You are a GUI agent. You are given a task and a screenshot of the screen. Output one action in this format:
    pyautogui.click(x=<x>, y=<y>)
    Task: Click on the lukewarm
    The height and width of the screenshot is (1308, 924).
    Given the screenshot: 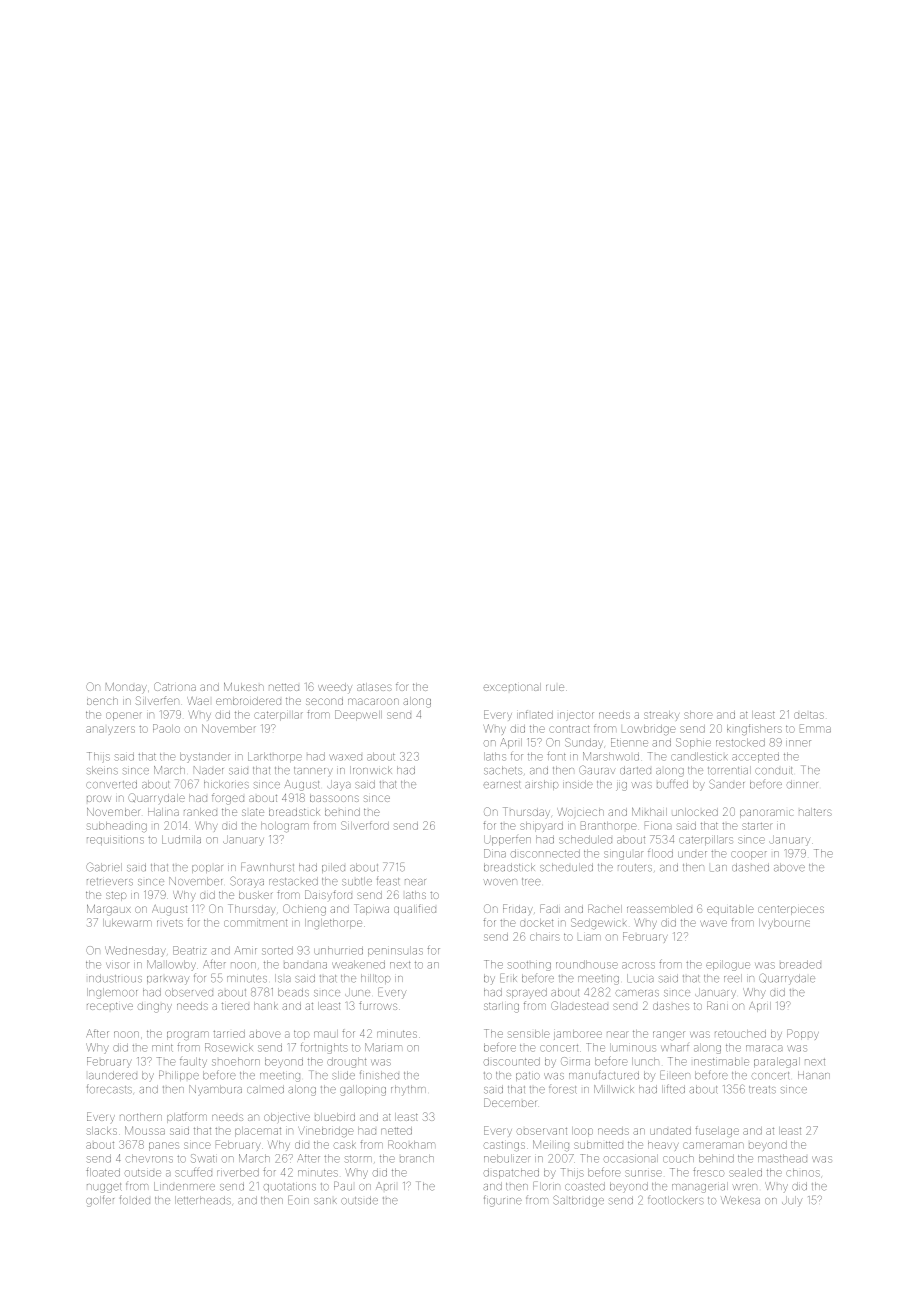 What is the action you would take?
    pyautogui.click(x=127, y=923)
